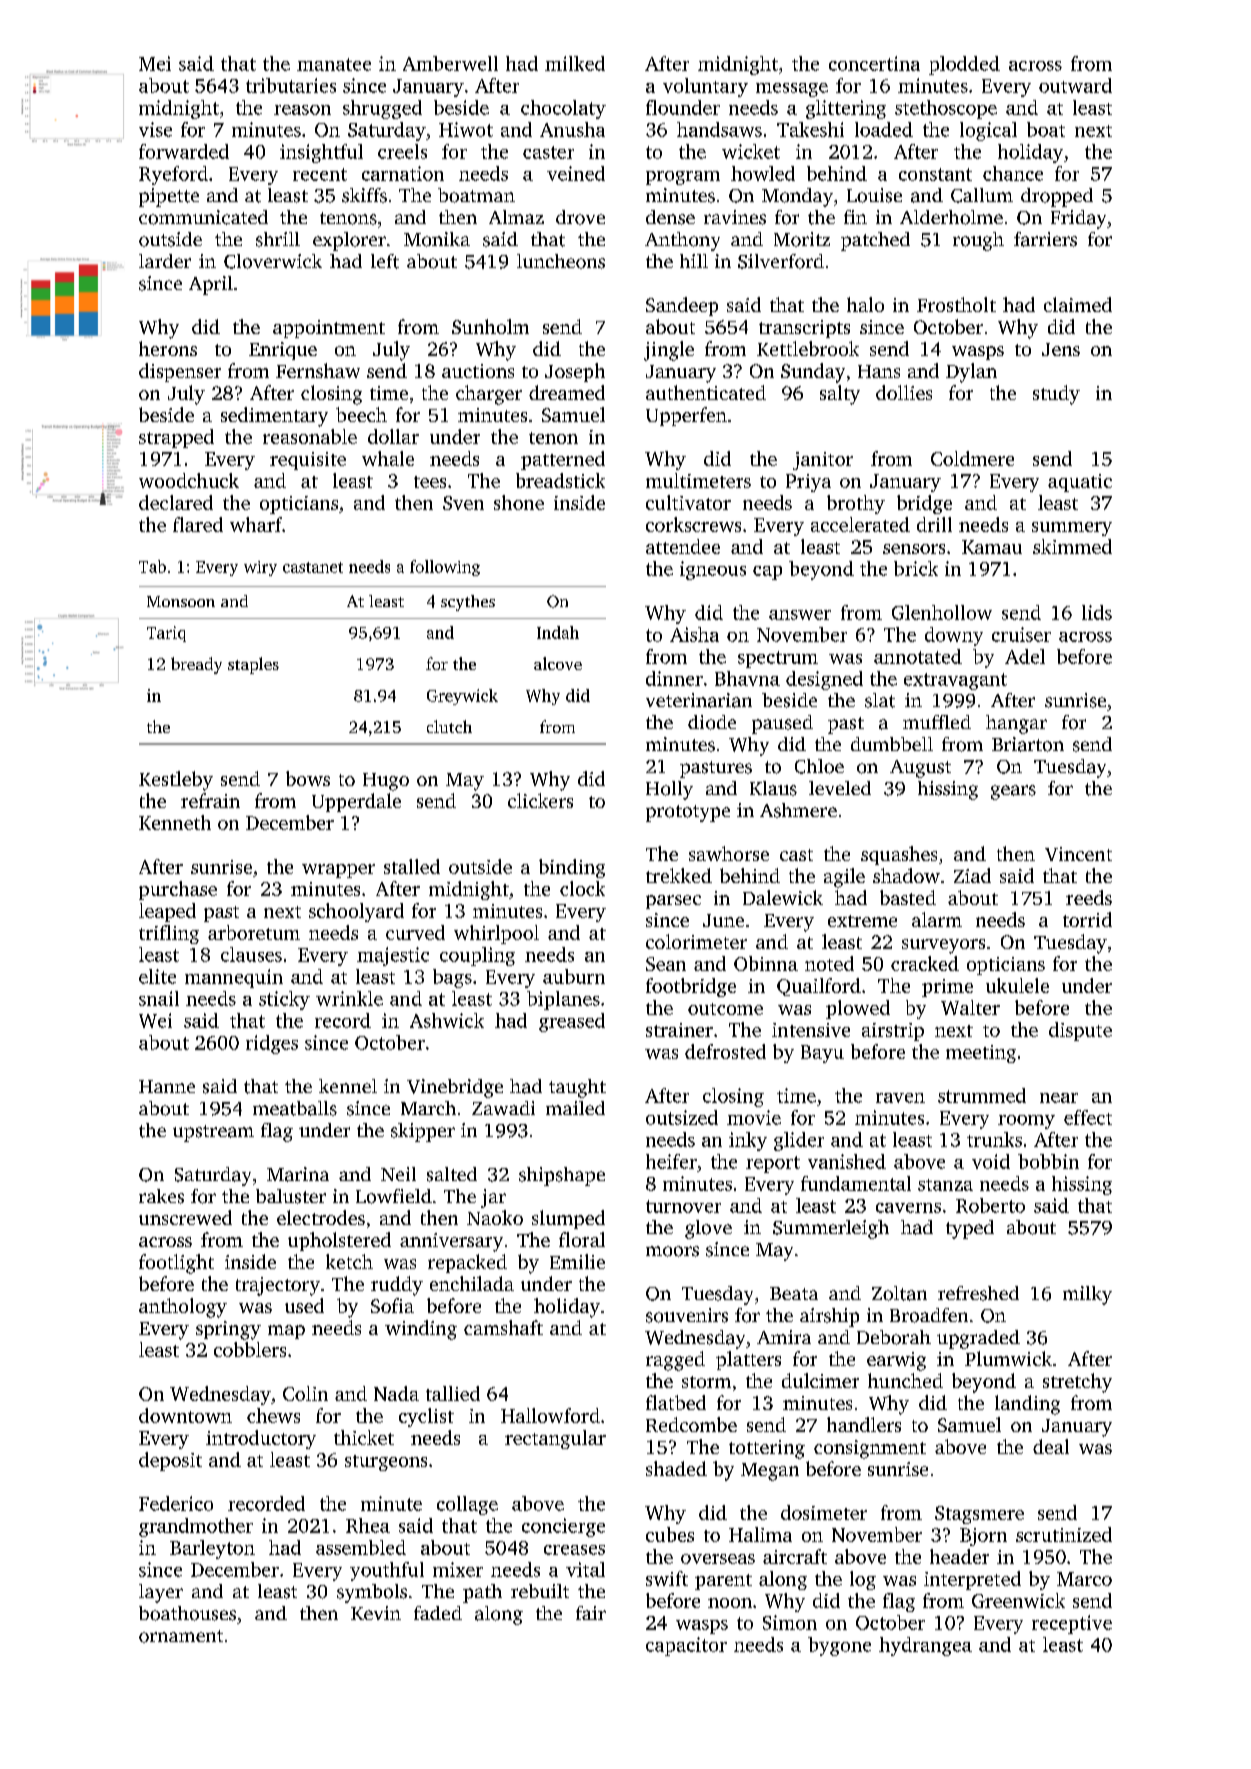 This screenshot has width=1251, height=1769. I want to click on whirlpool, so click(496, 934).
